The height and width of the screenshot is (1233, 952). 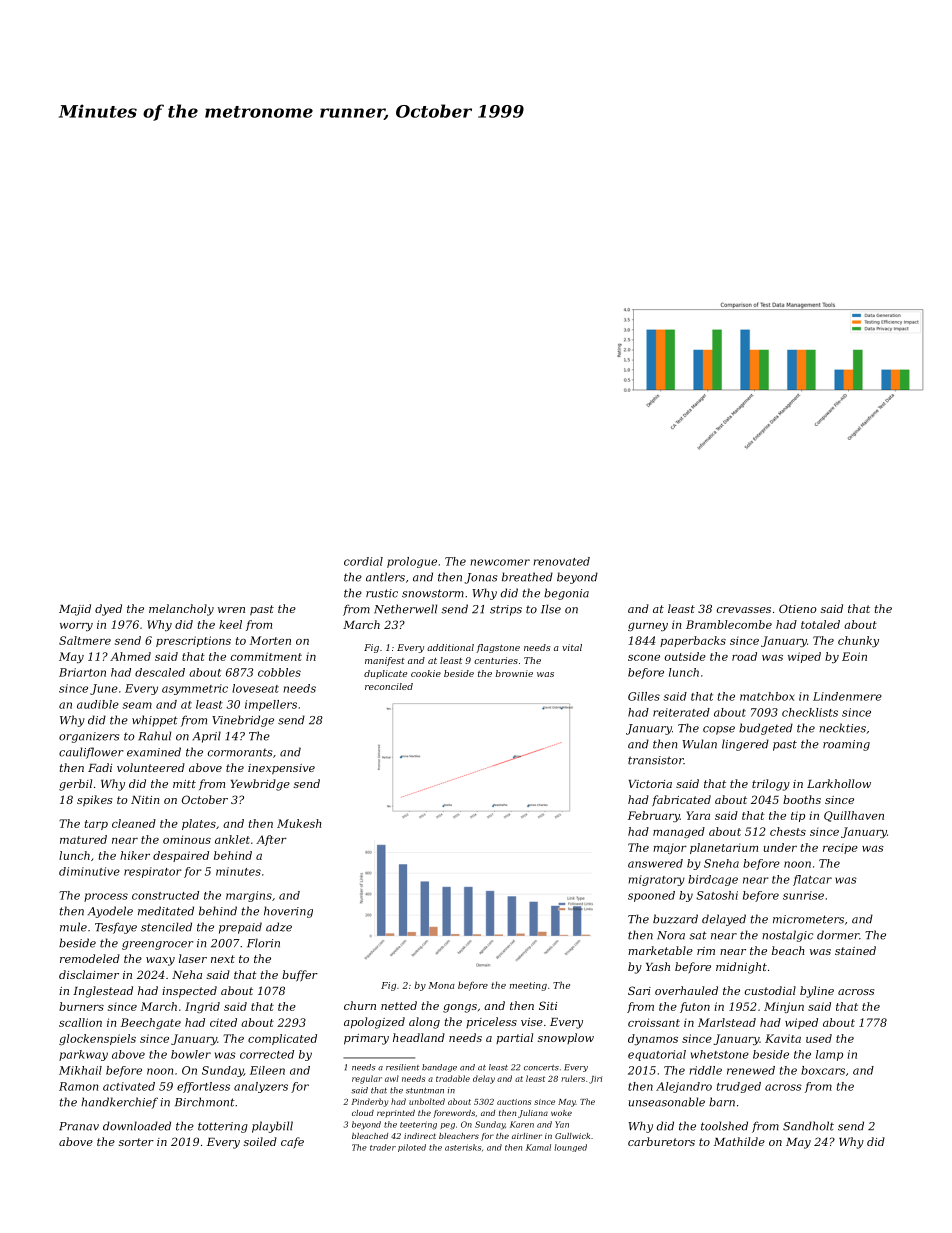 I want to click on additional, so click(x=450, y=647).
